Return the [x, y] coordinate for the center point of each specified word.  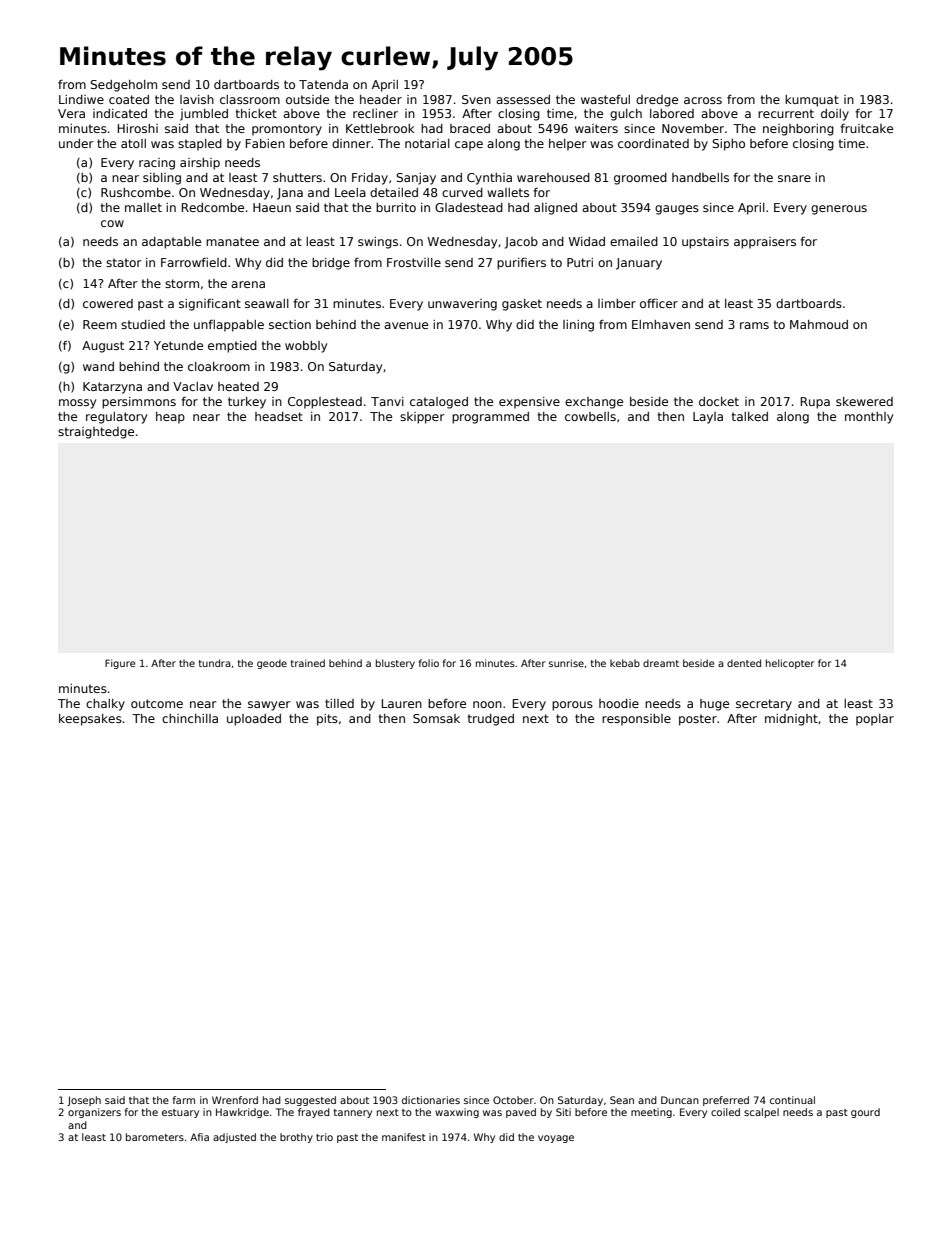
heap [170, 418]
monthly [869, 418]
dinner [351, 143]
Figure [120, 664]
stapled [200, 145]
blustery [395, 664]
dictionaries [431, 1100]
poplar [875, 720]
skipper [422, 418]
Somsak [436, 718]
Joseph [84, 1101]
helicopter [790, 664]
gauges [677, 210]
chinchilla [190, 718]
